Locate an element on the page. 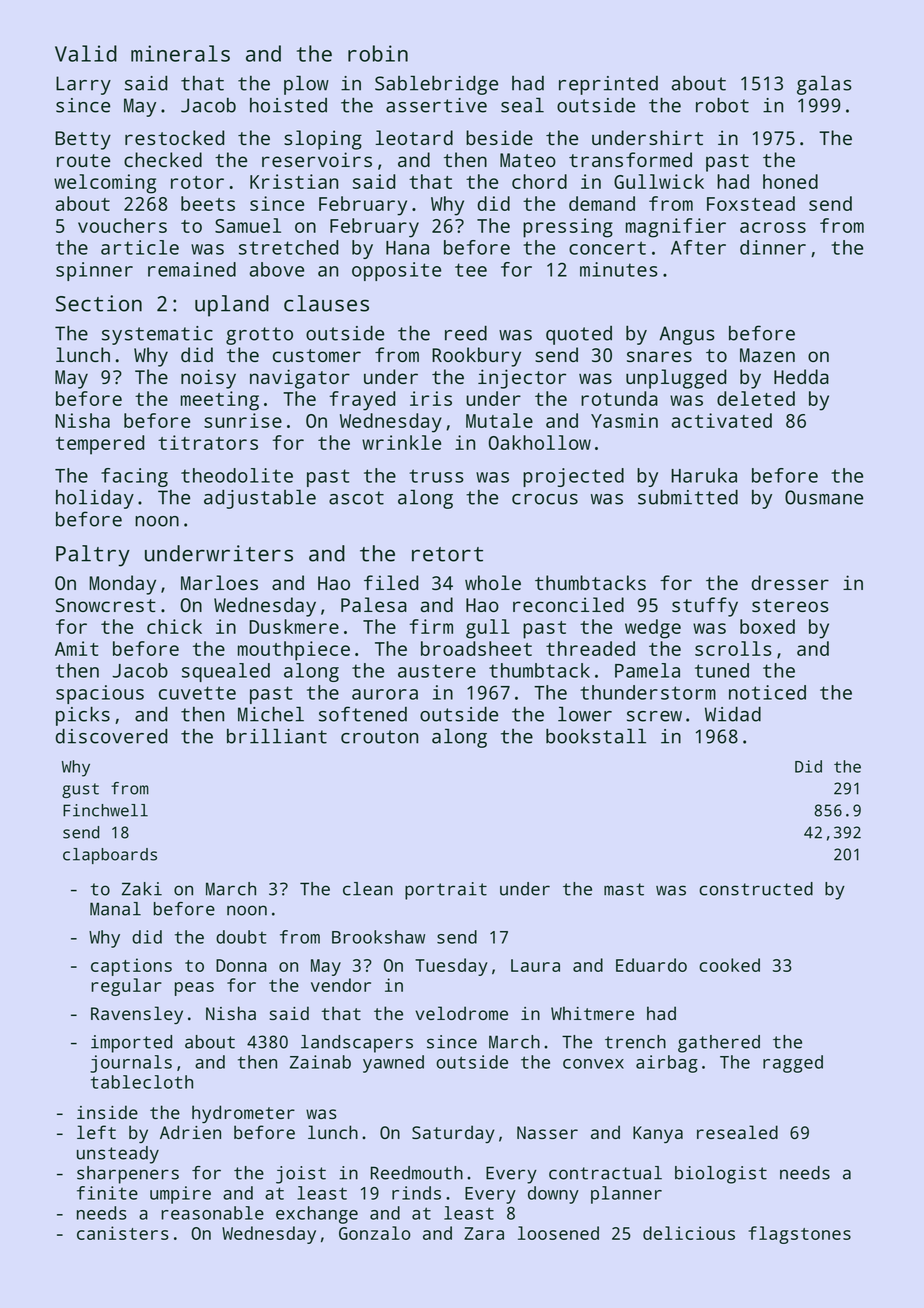 Image resolution: width=924 pixels, height=1308 pixels. Ousmane is located at coordinates (824, 497).
